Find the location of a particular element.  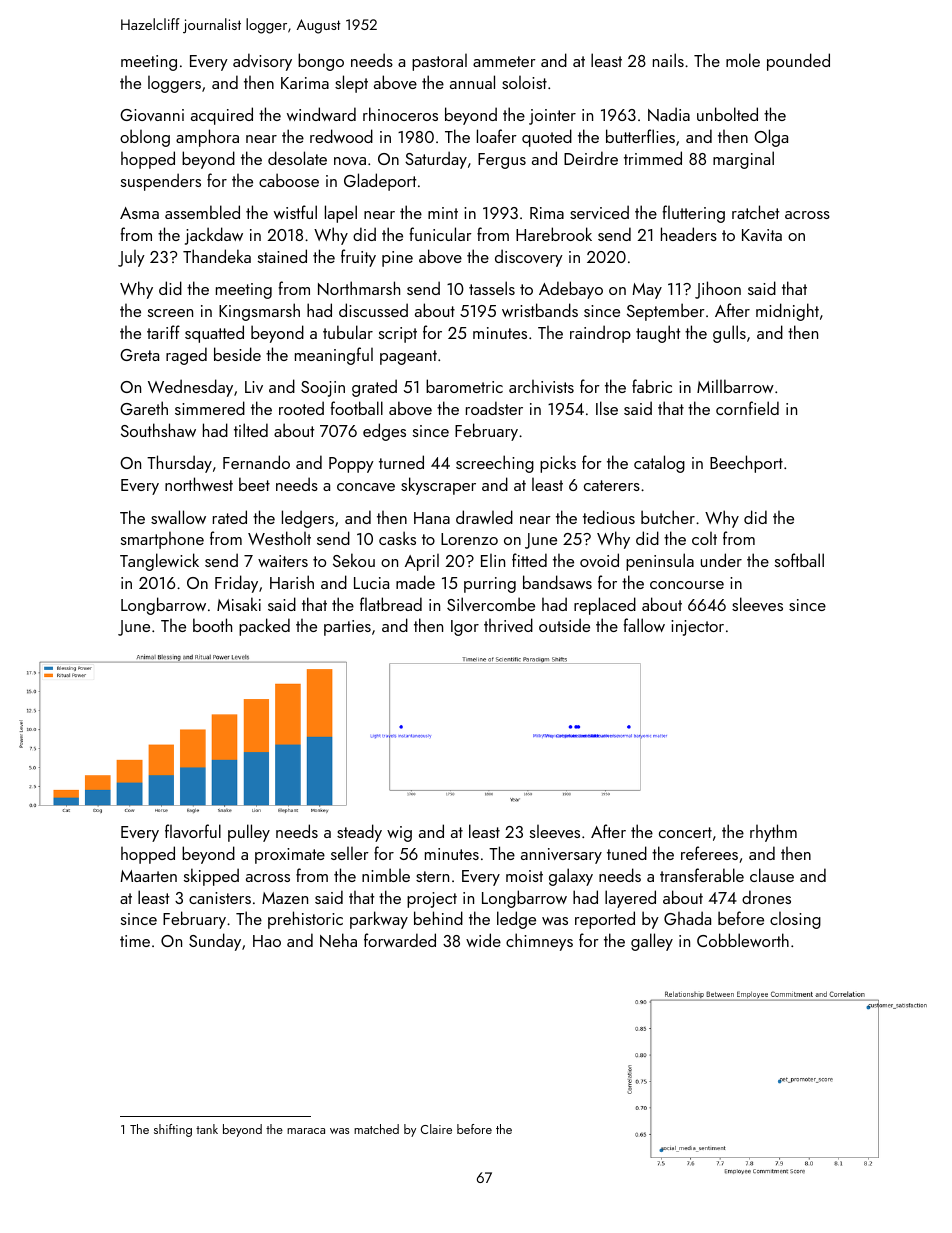

maraca is located at coordinates (306, 1131).
